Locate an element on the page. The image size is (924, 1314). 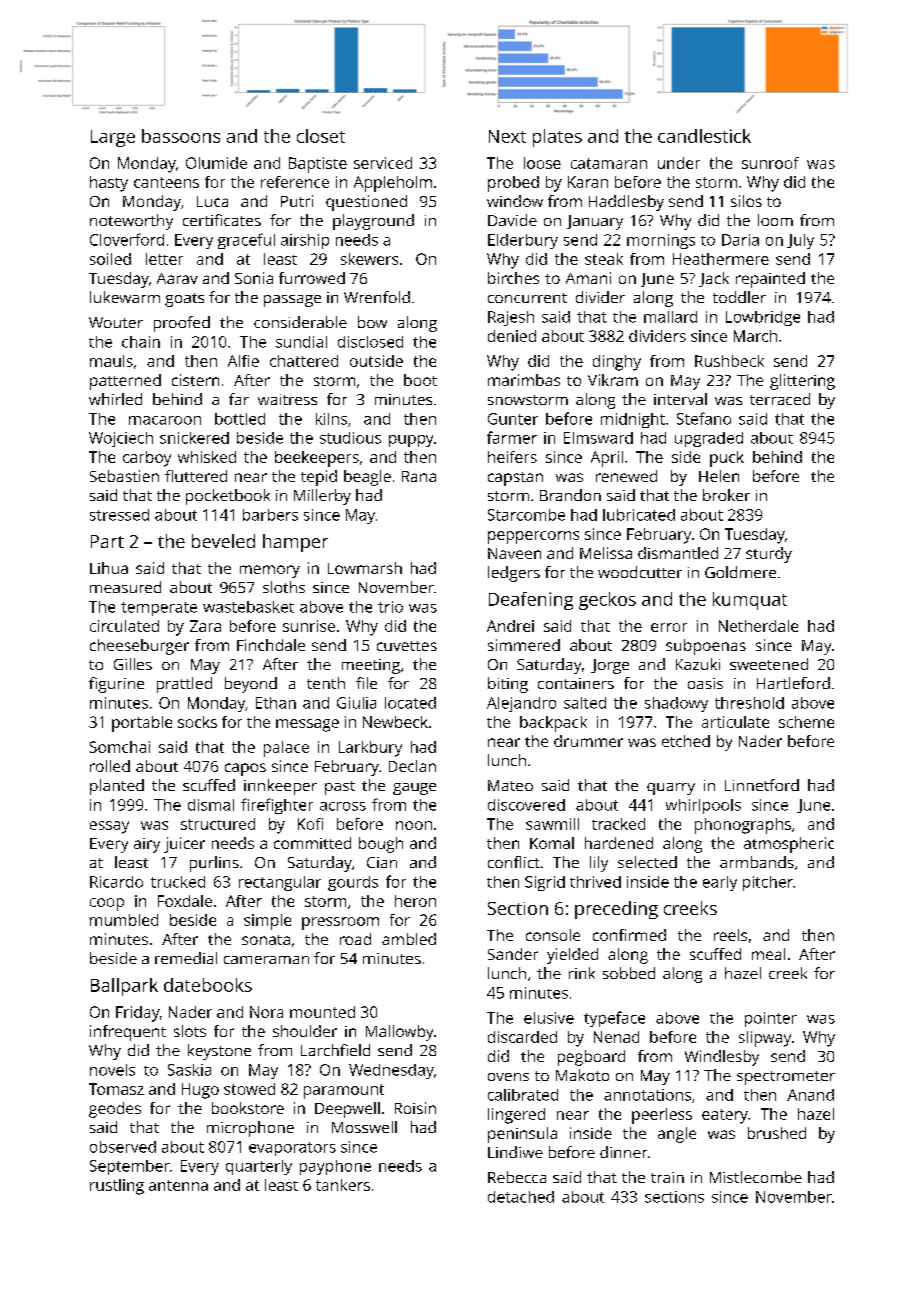
detached is located at coordinates (521, 1197).
